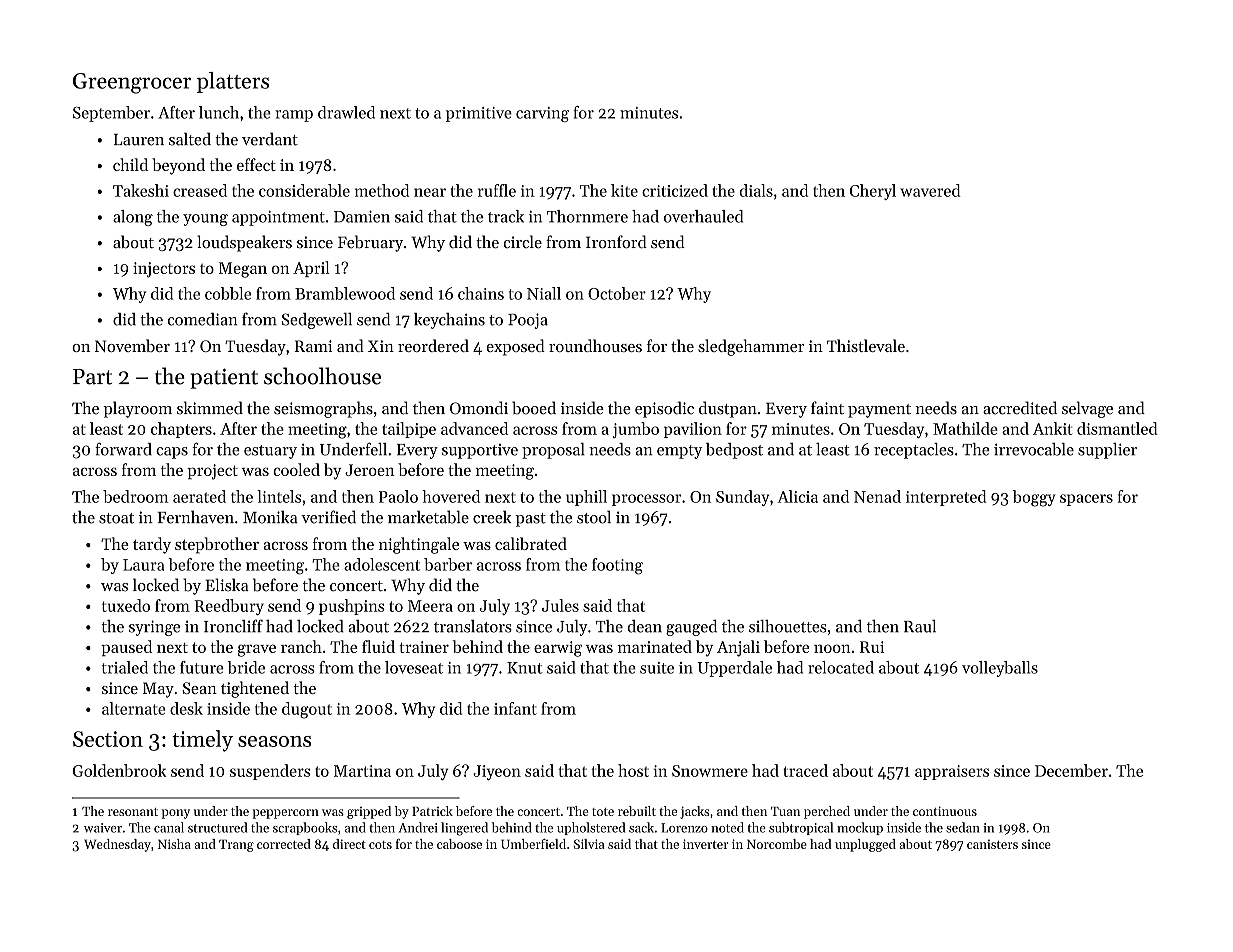  Describe the element at coordinates (132, 345) in the document. I see `November` at that location.
